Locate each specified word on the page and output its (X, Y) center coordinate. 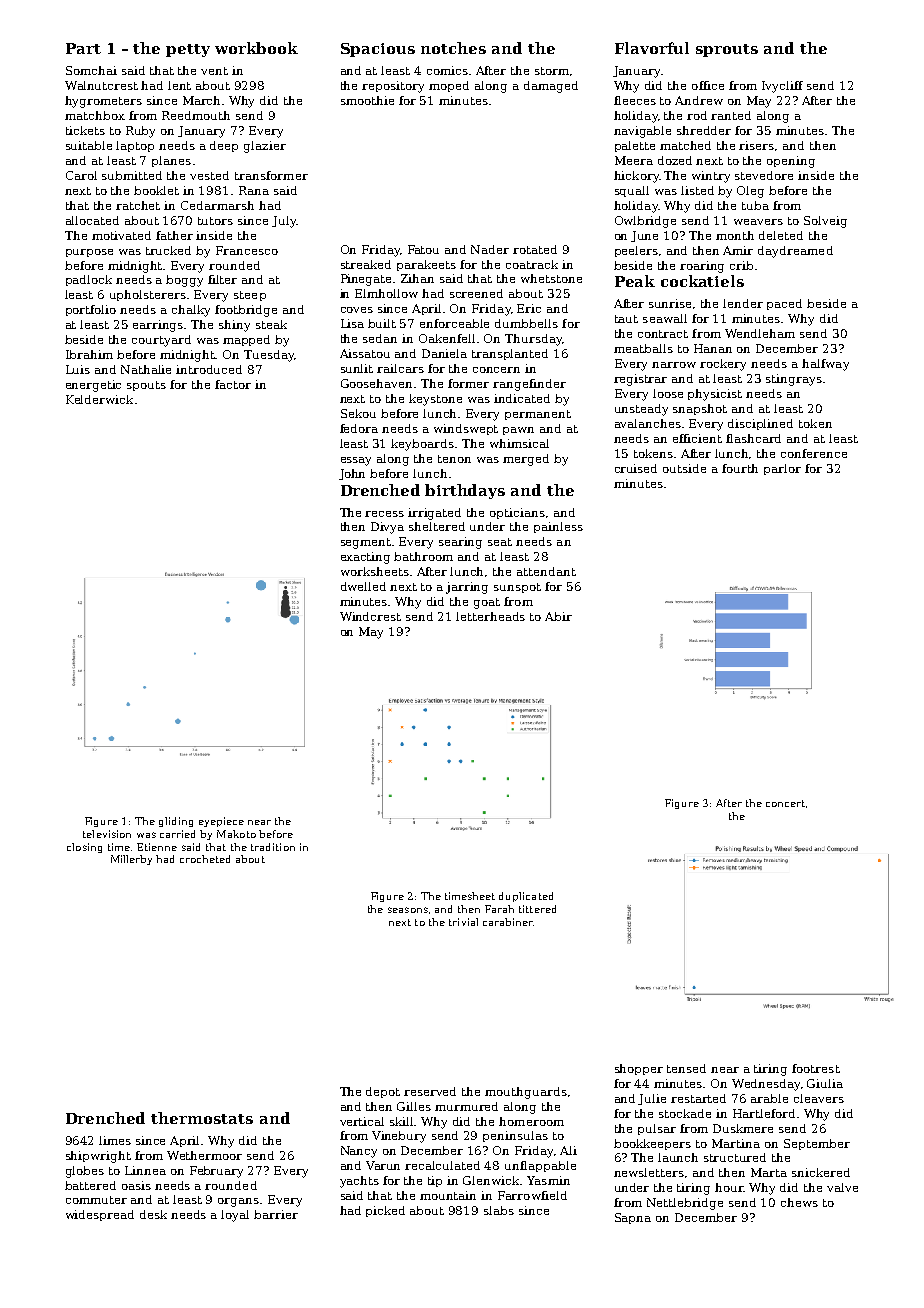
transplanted (510, 354)
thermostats (202, 1118)
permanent (538, 415)
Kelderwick (99, 399)
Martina (736, 1143)
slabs (499, 1210)
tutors (215, 221)
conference (814, 453)
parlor (782, 469)
